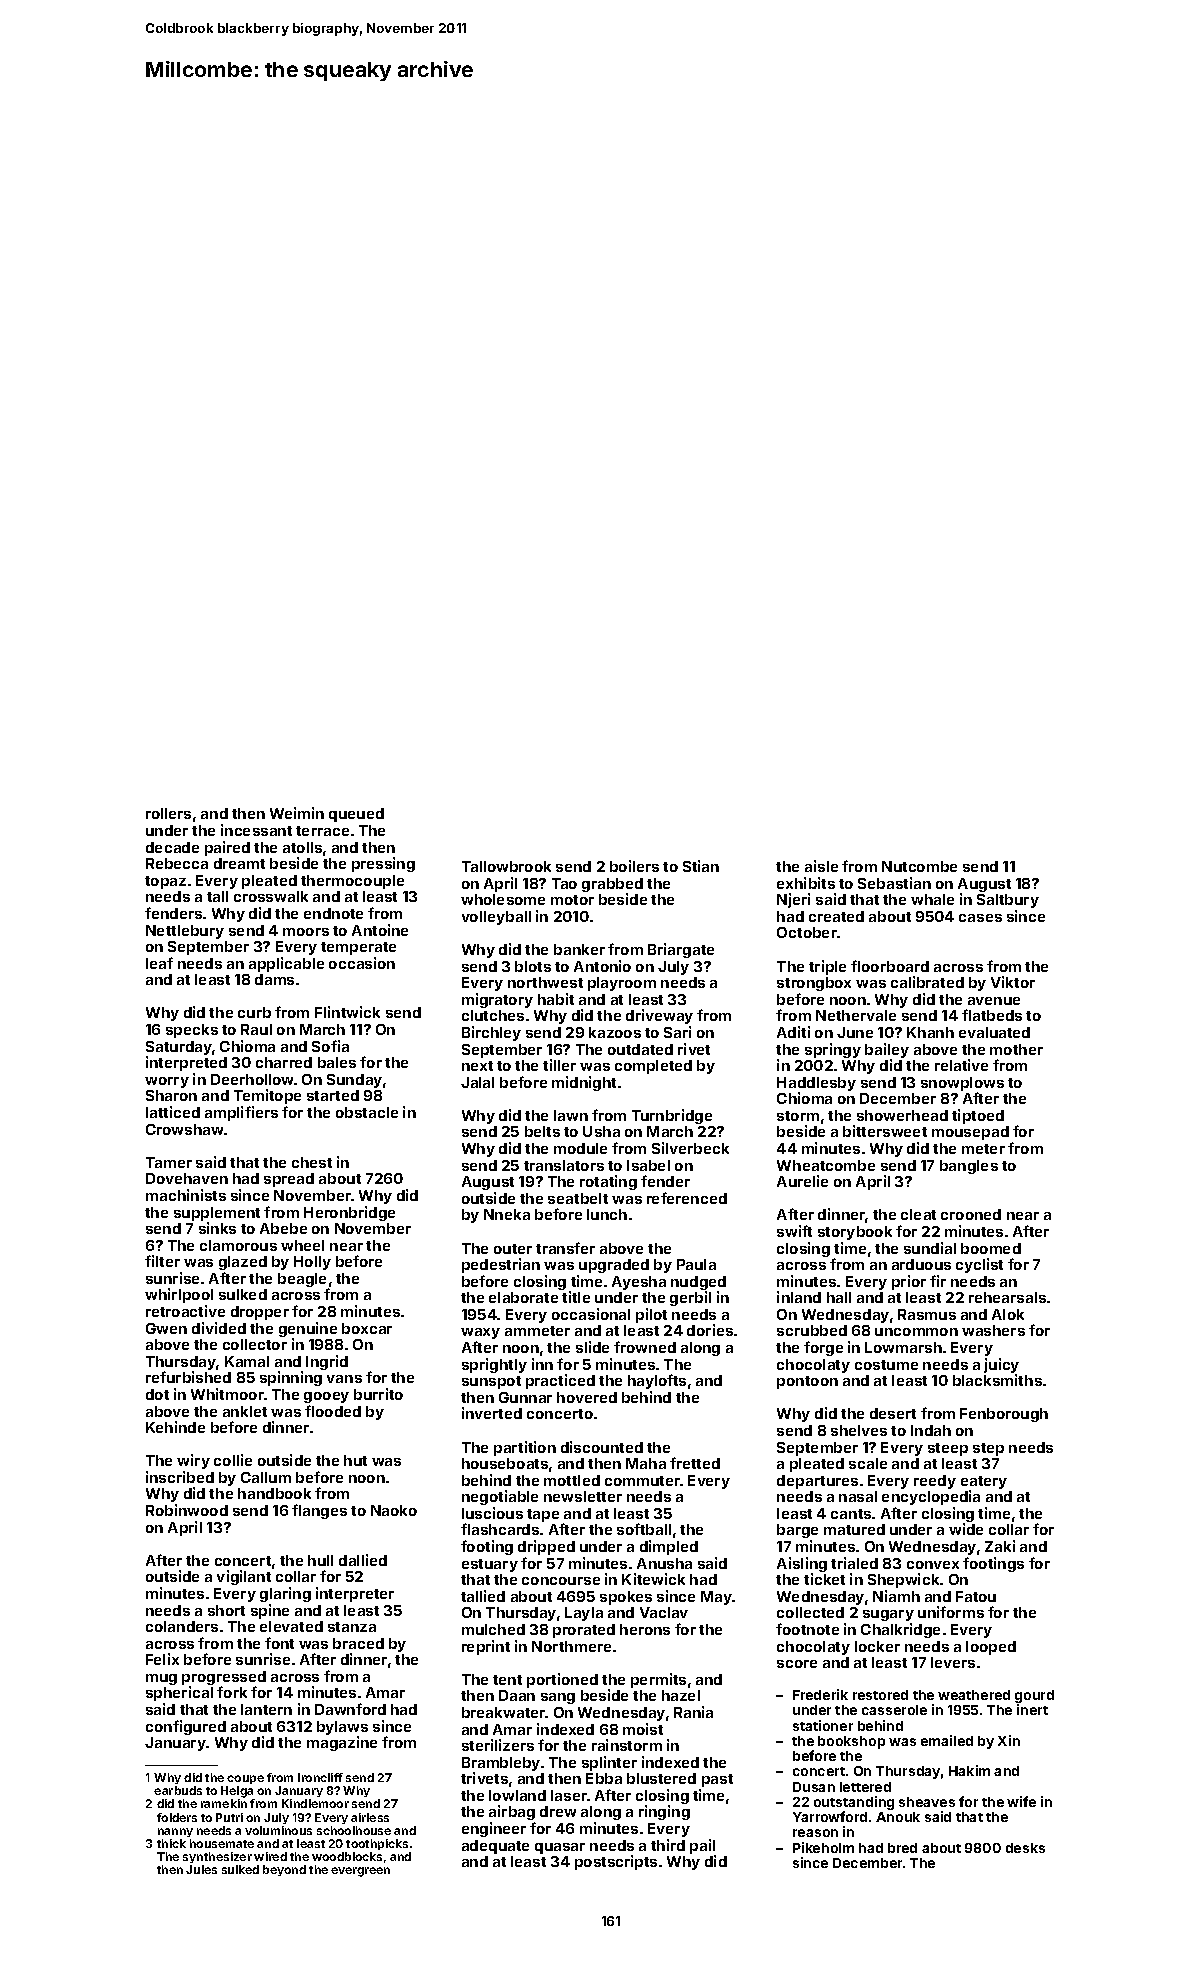 Image resolution: width=1202 pixels, height=1979 pixels. I want to click on tiller, so click(559, 1065).
